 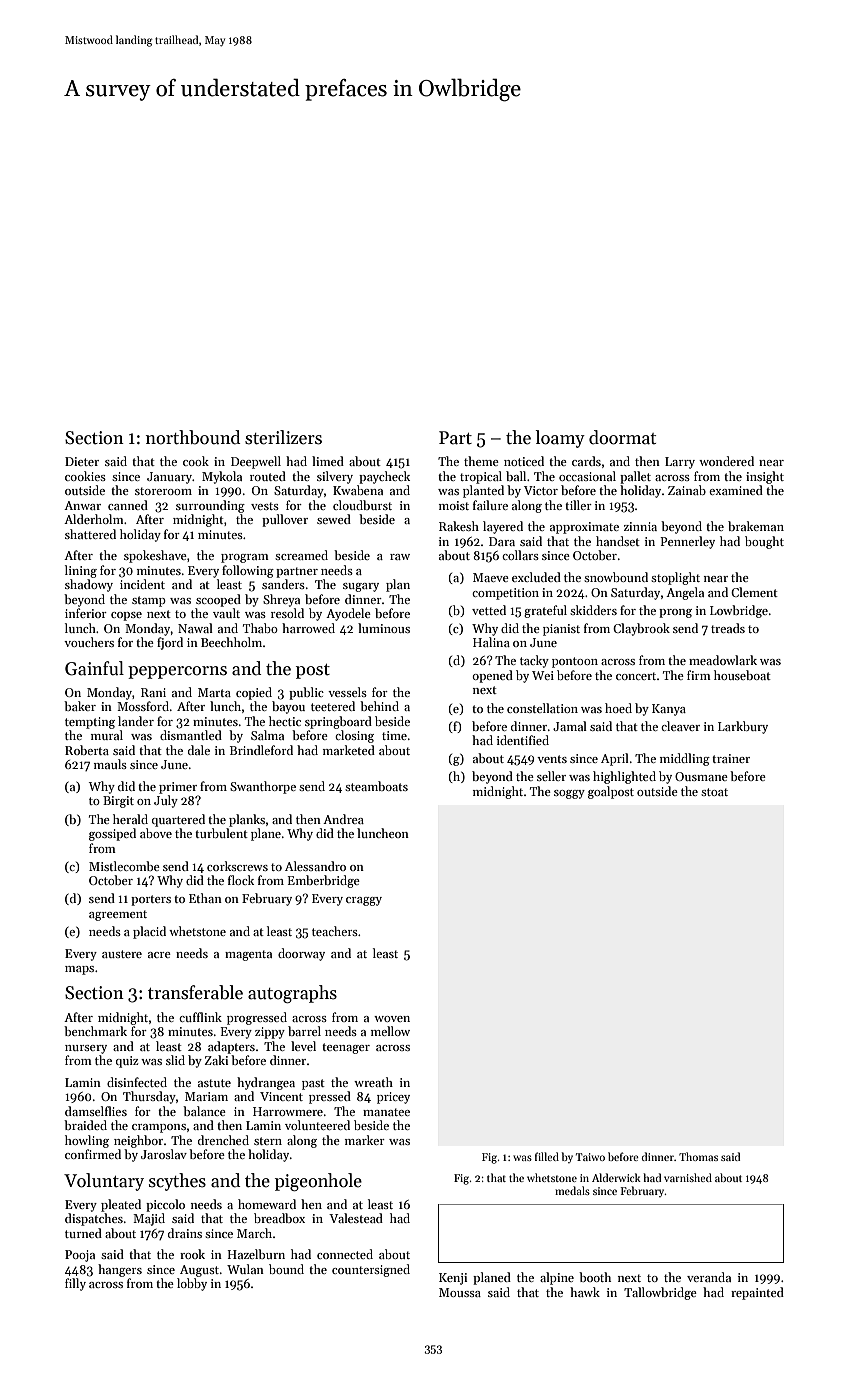 I want to click on craggy, so click(x=364, y=901).
